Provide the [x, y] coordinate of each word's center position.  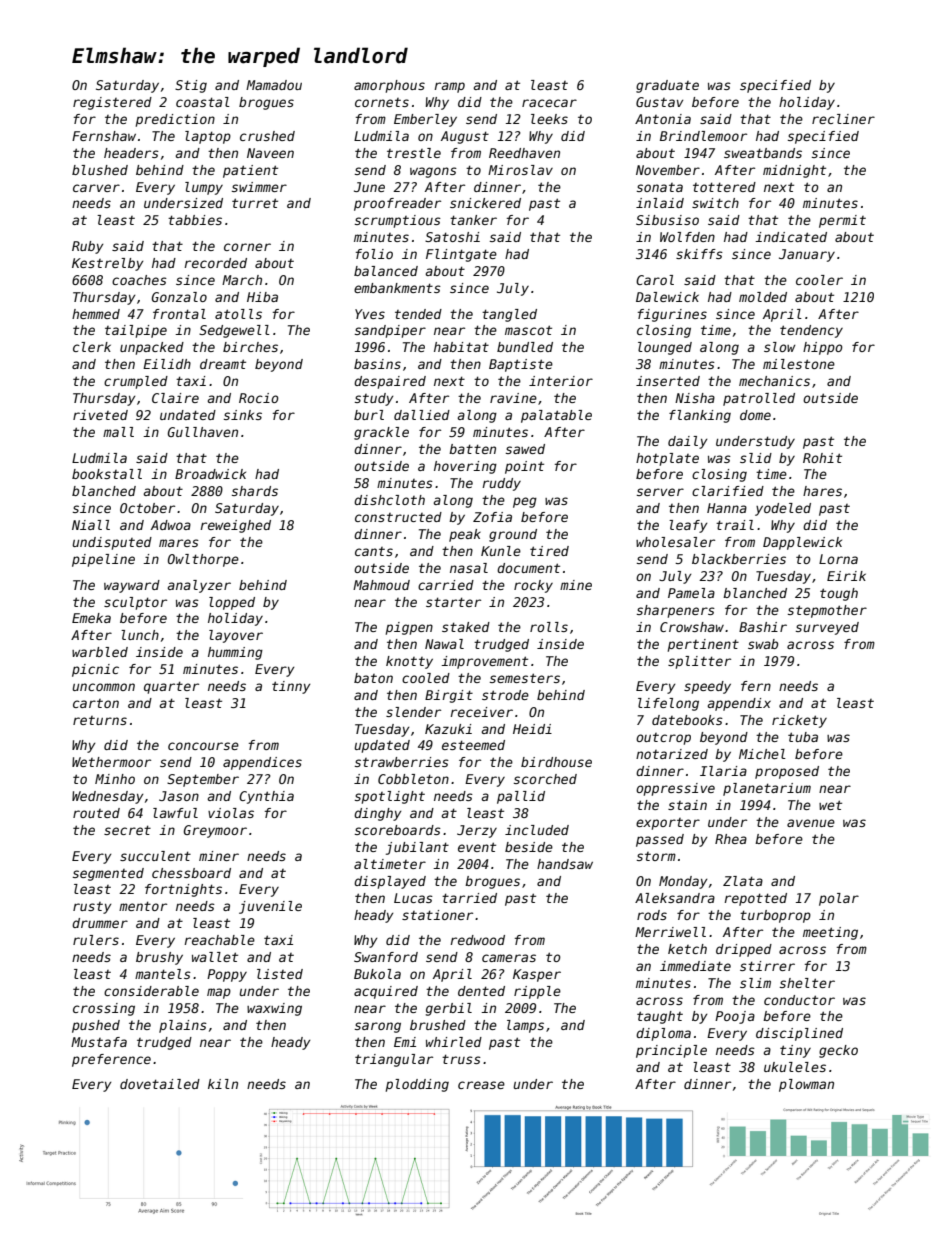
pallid [521, 797]
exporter [668, 824]
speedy [707, 687]
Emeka [91, 618]
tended [418, 314]
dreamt [223, 364]
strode [505, 695]
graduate [667, 86]
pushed [96, 1026]
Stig [191, 86]
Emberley [425, 120]
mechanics [774, 381]
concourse [203, 746]
